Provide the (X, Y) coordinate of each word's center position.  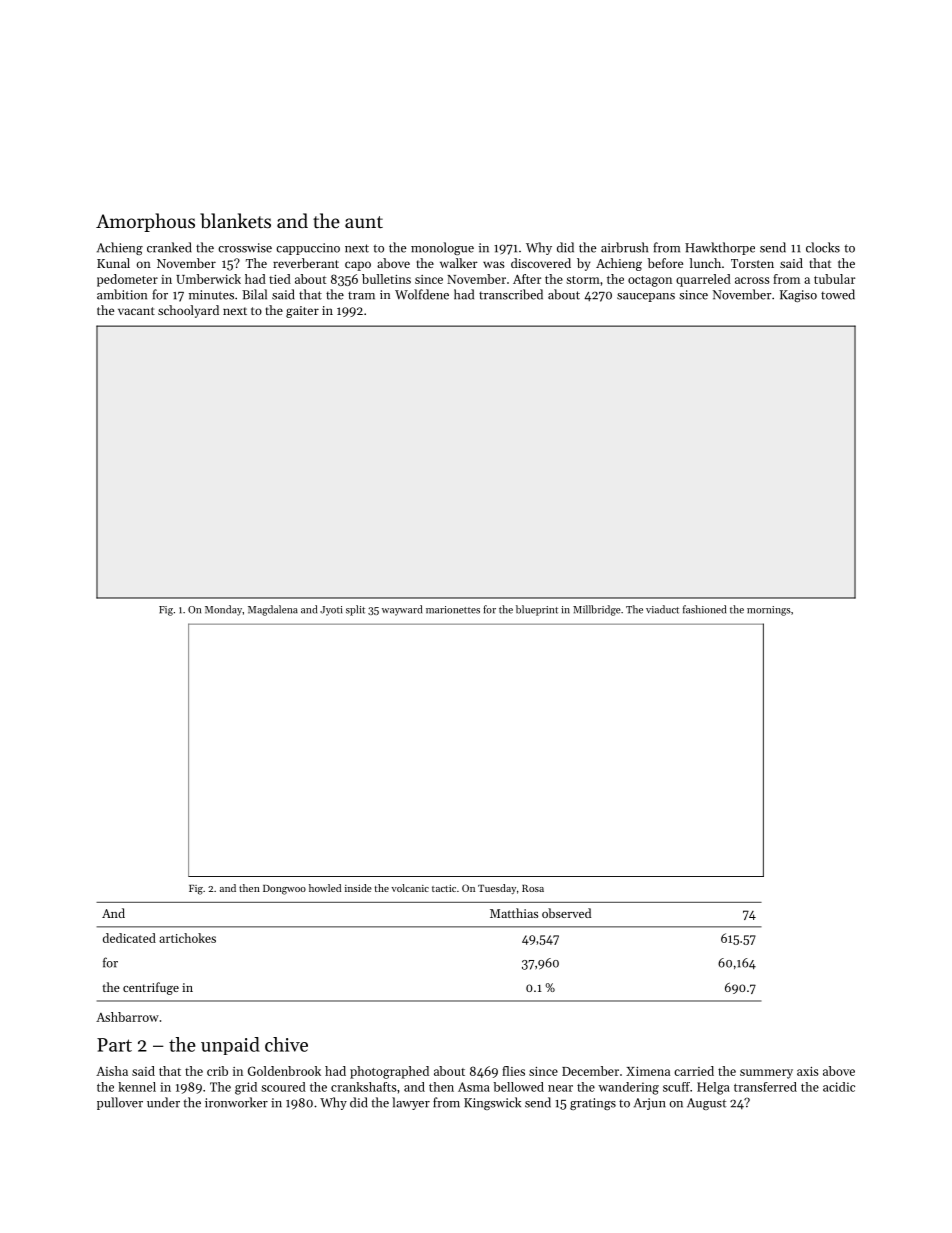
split (355, 610)
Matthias (514, 913)
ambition (122, 294)
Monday (223, 610)
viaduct (662, 609)
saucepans (646, 297)
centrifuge (151, 988)
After (527, 279)
